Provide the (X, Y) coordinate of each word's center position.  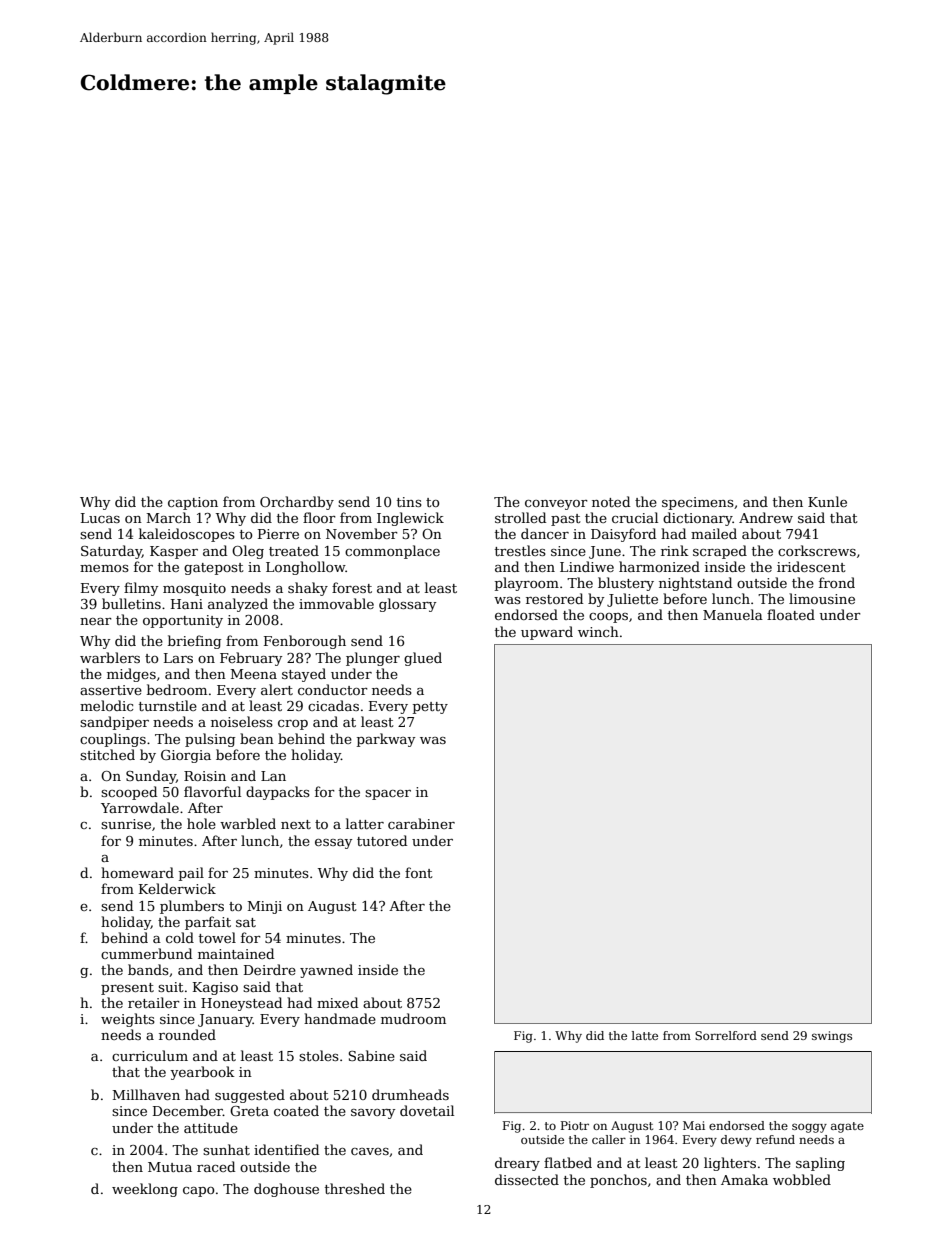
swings (832, 1037)
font (419, 872)
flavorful (212, 791)
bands (148, 969)
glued (423, 659)
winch (598, 631)
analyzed (238, 605)
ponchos (618, 1181)
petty (430, 708)
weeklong (145, 1190)
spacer (388, 795)
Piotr (575, 1125)
